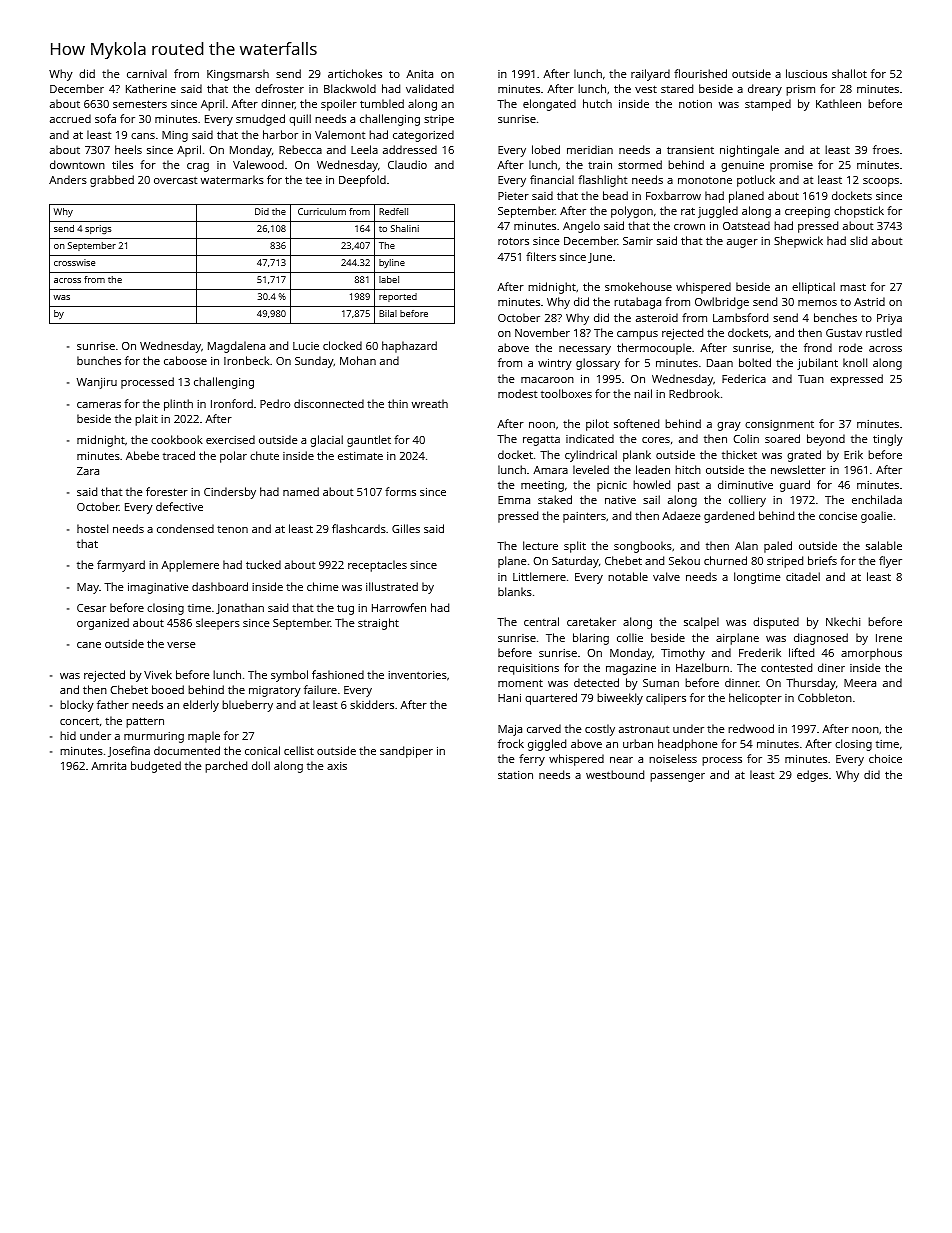  Describe the element at coordinates (650, 75) in the screenshot. I see `railyard` at that location.
